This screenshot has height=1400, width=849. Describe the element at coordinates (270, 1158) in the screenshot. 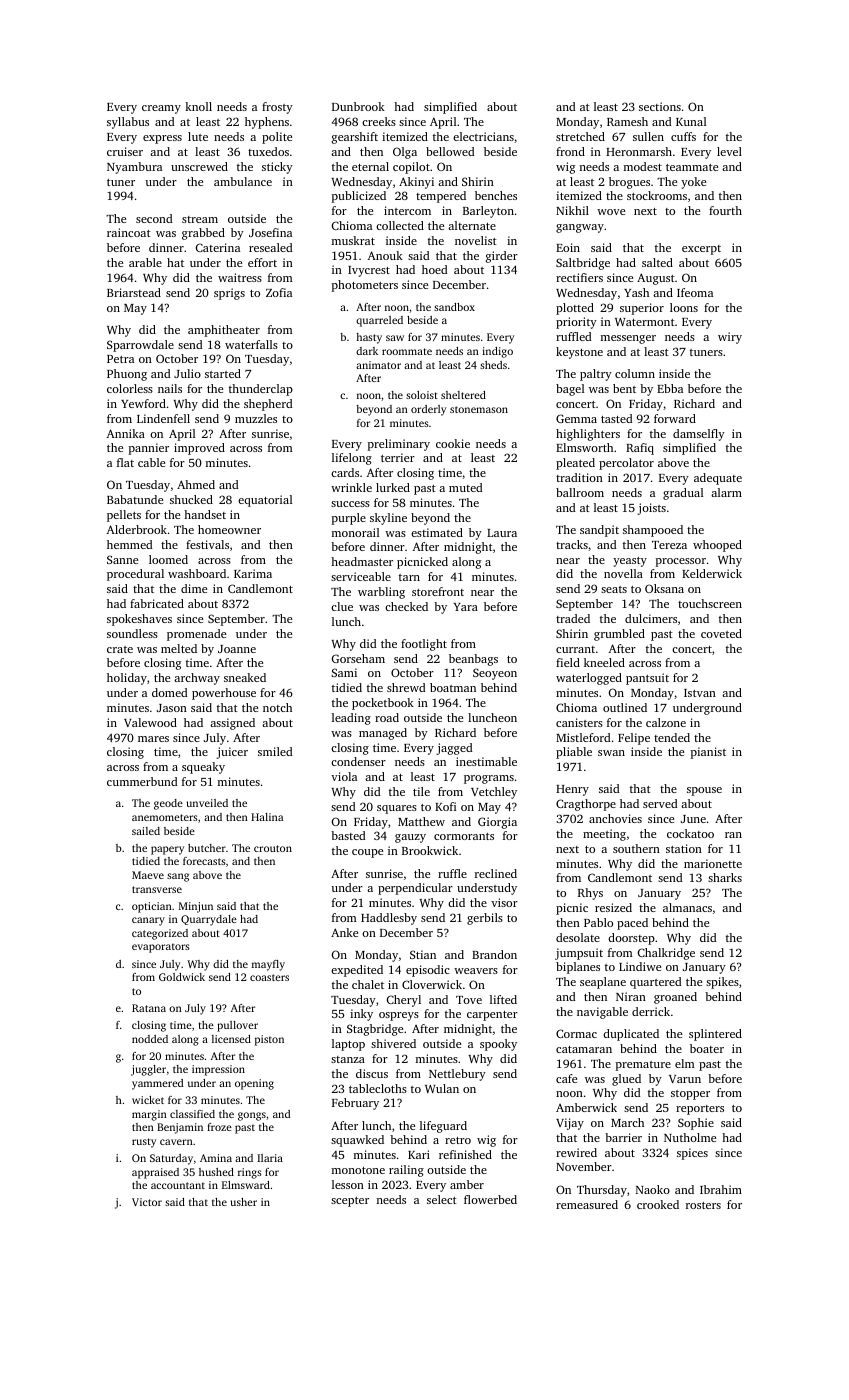

I see `Ilaria` at that location.
